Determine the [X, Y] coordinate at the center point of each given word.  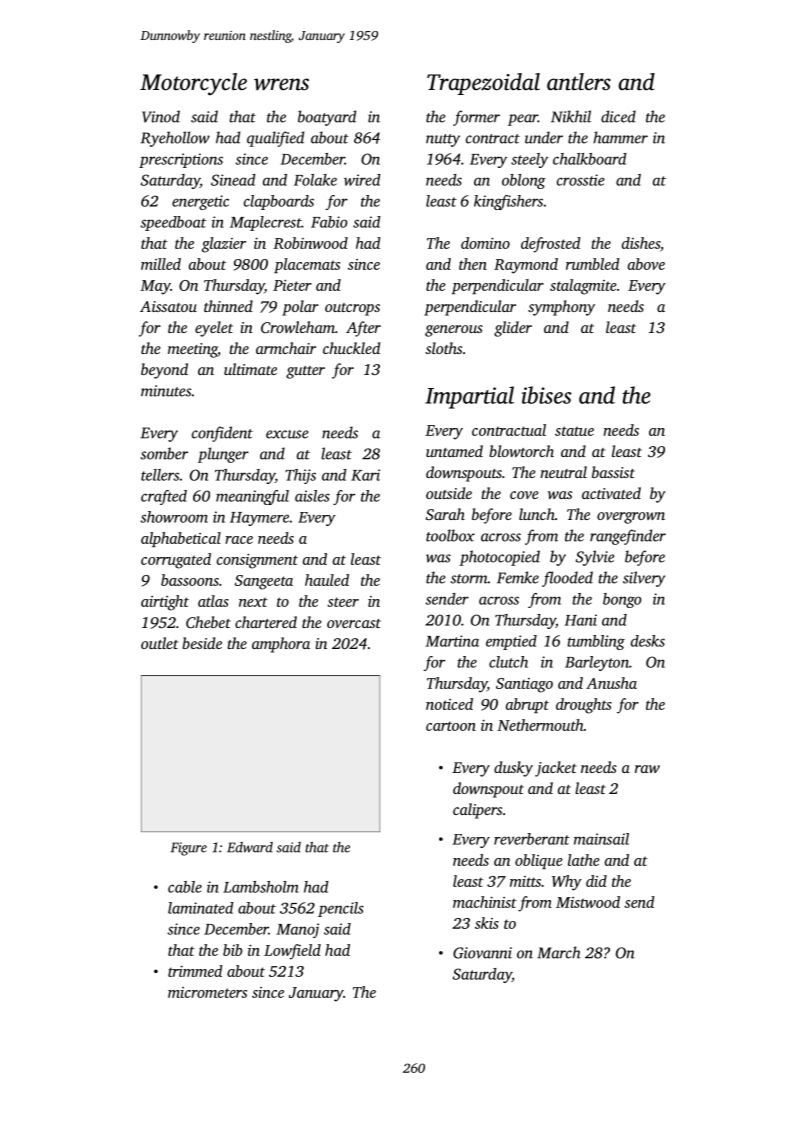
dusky [513, 769]
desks [648, 641]
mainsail [601, 839]
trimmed [195, 971]
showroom [174, 517]
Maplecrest [265, 223]
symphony [561, 308]
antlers [579, 82]
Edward [250, 847]
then [473, 264]
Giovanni [482, 953]
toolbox [450, 535]
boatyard [327, 118]
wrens [281, 84]
